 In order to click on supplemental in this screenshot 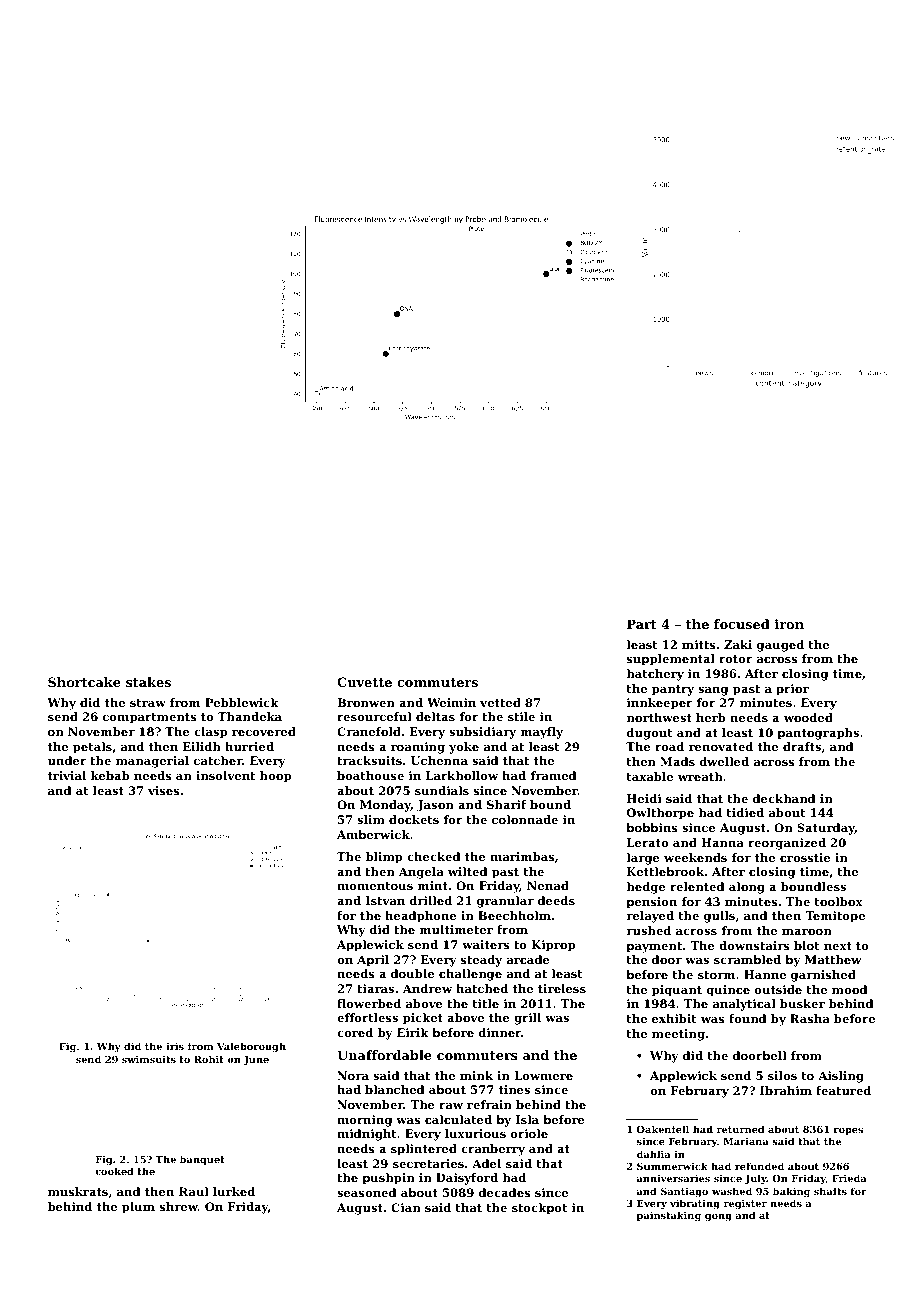, I will do `click(671, 660)`.
